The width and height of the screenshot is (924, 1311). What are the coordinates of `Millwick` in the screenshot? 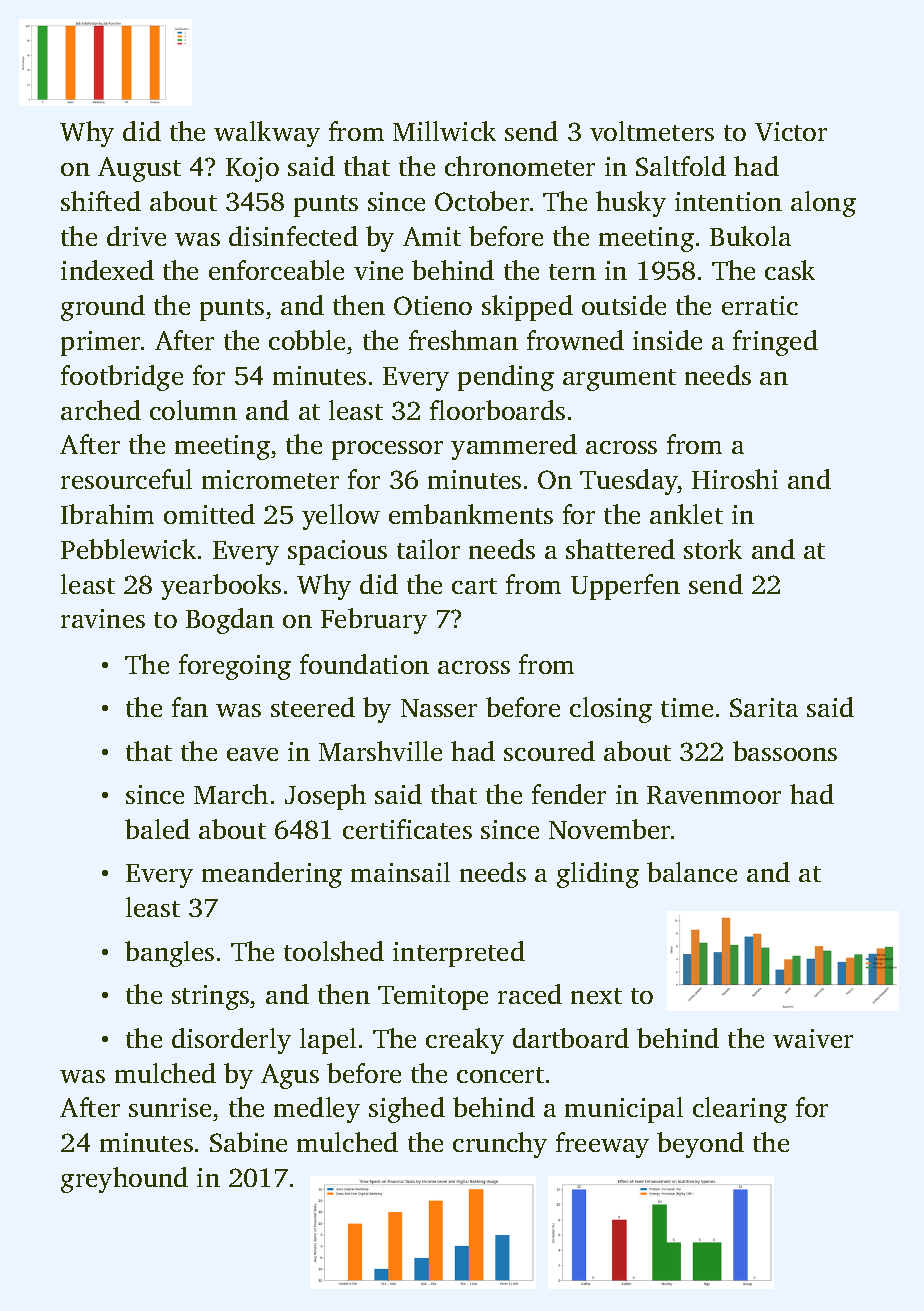 It's located at (444, 131).
